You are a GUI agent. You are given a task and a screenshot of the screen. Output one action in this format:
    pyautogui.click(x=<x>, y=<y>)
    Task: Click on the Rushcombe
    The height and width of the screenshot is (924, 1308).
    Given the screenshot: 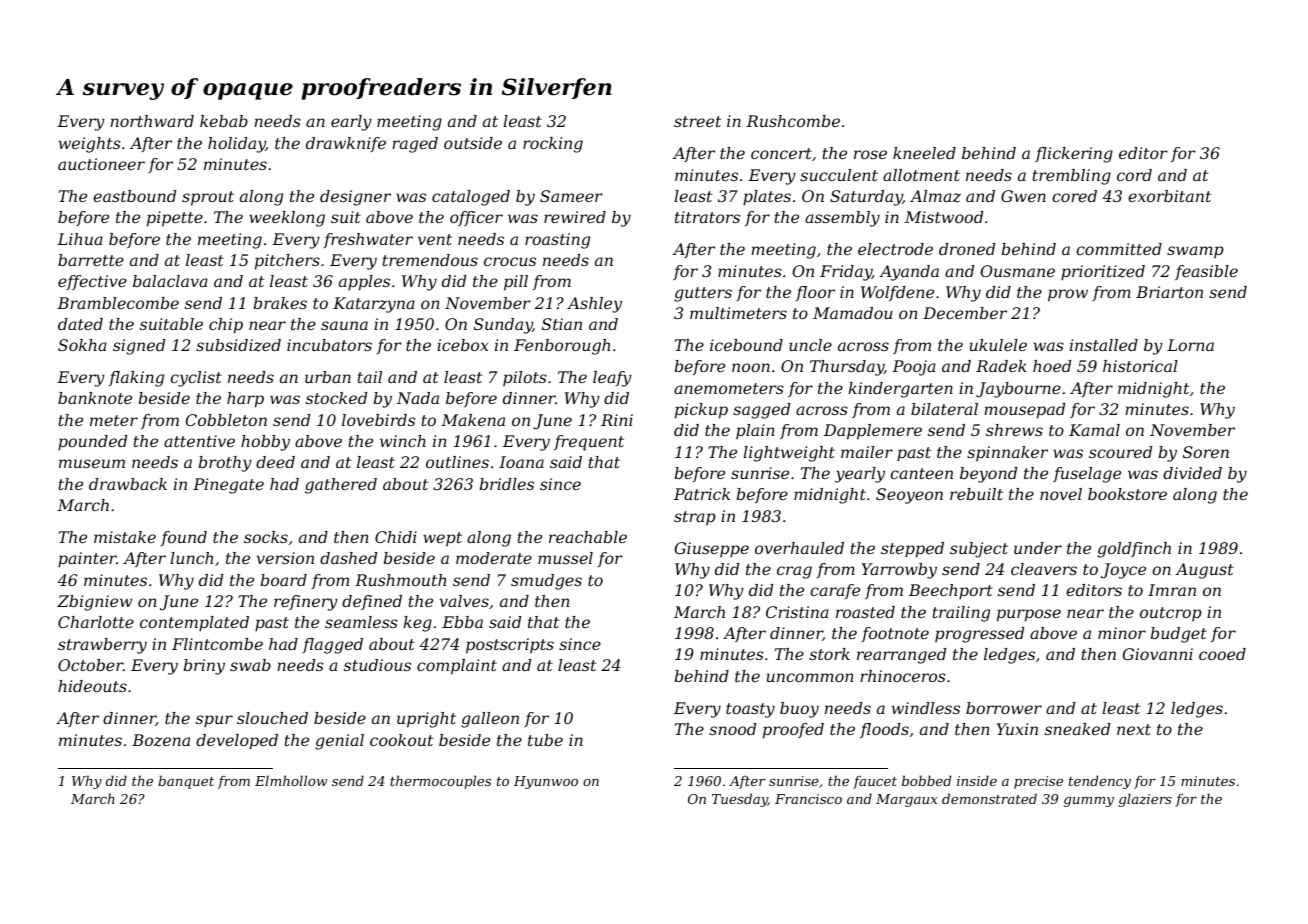 What is the action you would take?
    pyautogui.click(x=793, y=121)
